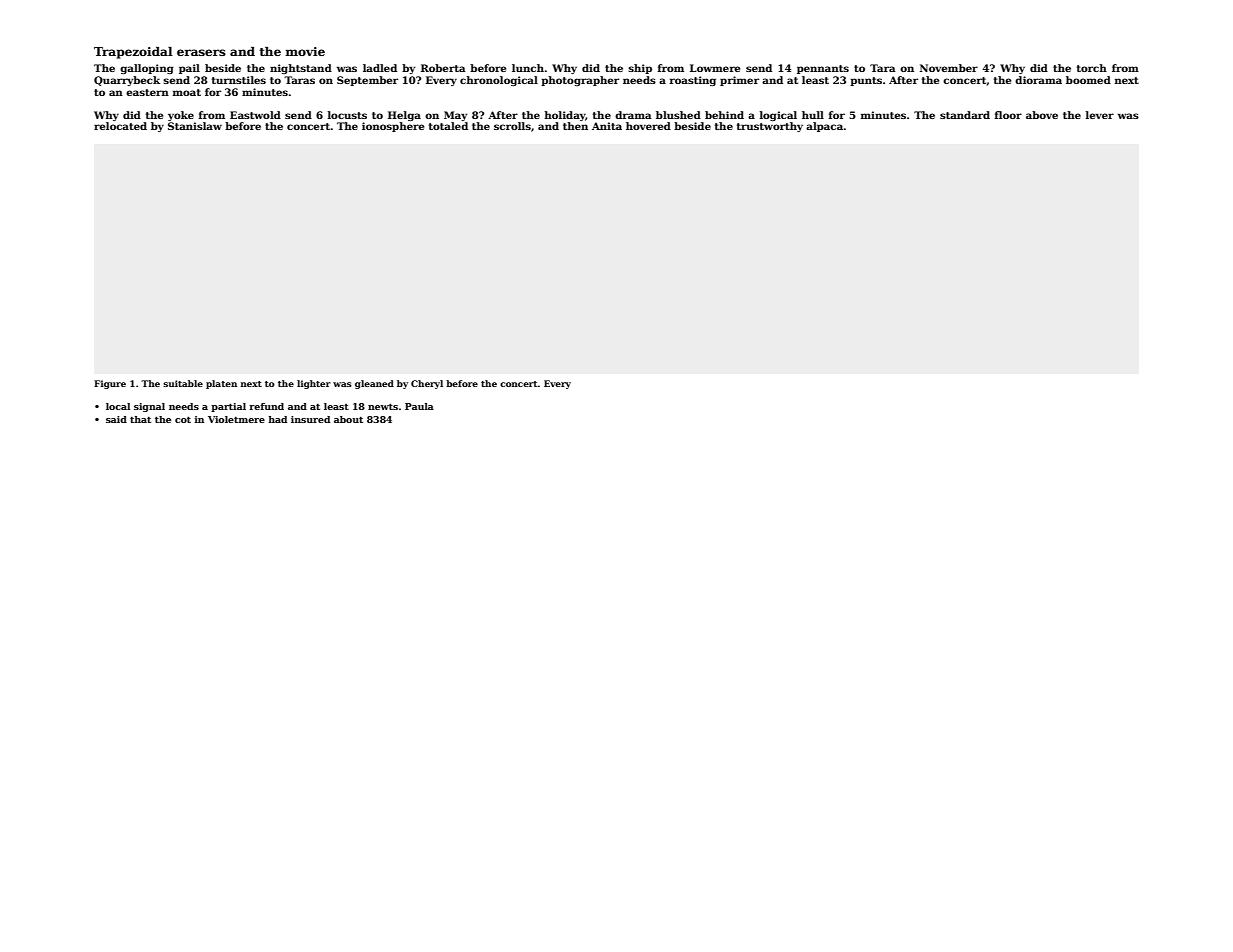 The height and width of the image is (952, 1233). I want to click on alpaca, so click(824, 127).
